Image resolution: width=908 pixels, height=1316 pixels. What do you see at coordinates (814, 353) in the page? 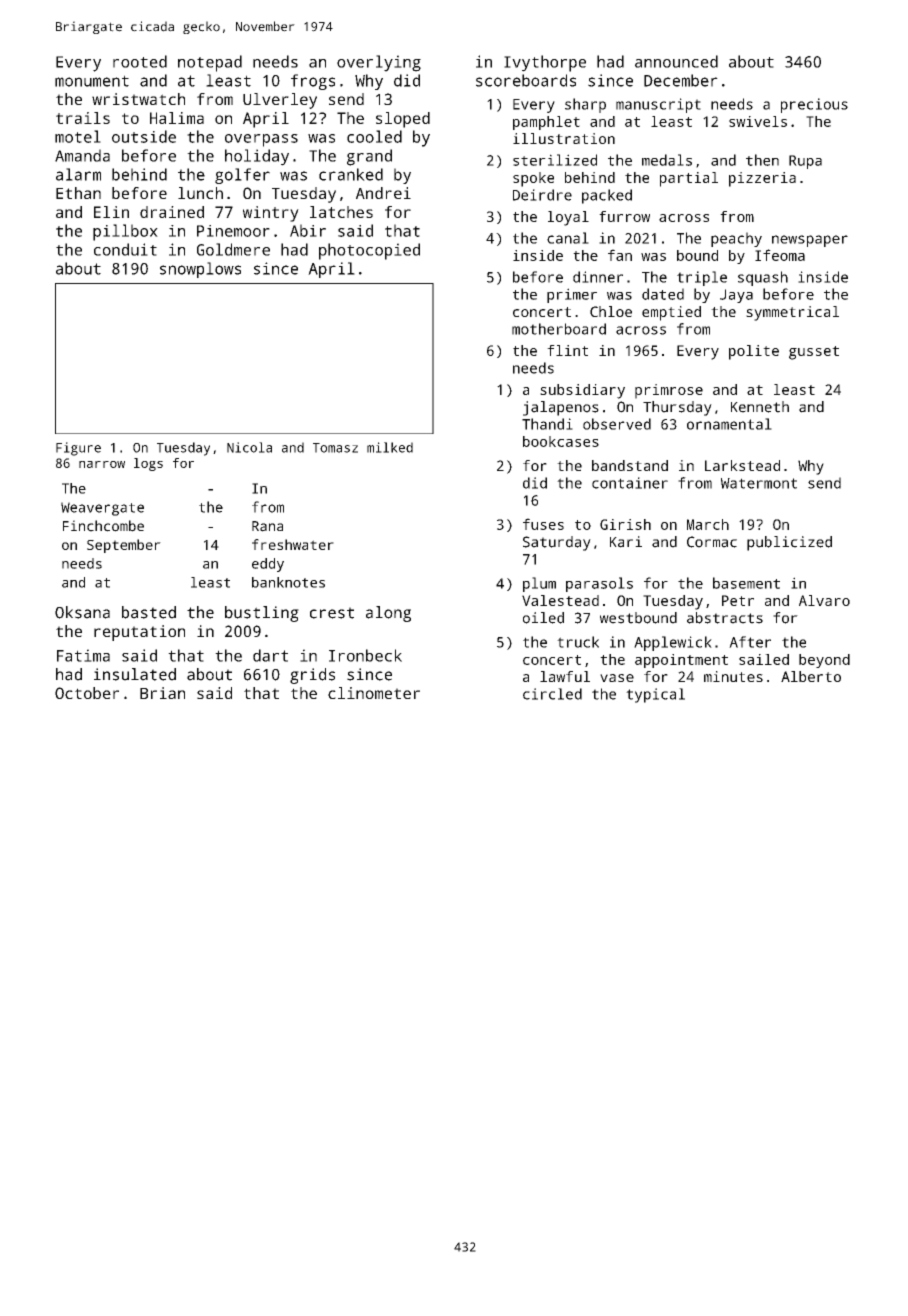
I see `gusset` at bounding box center [814, 353].
